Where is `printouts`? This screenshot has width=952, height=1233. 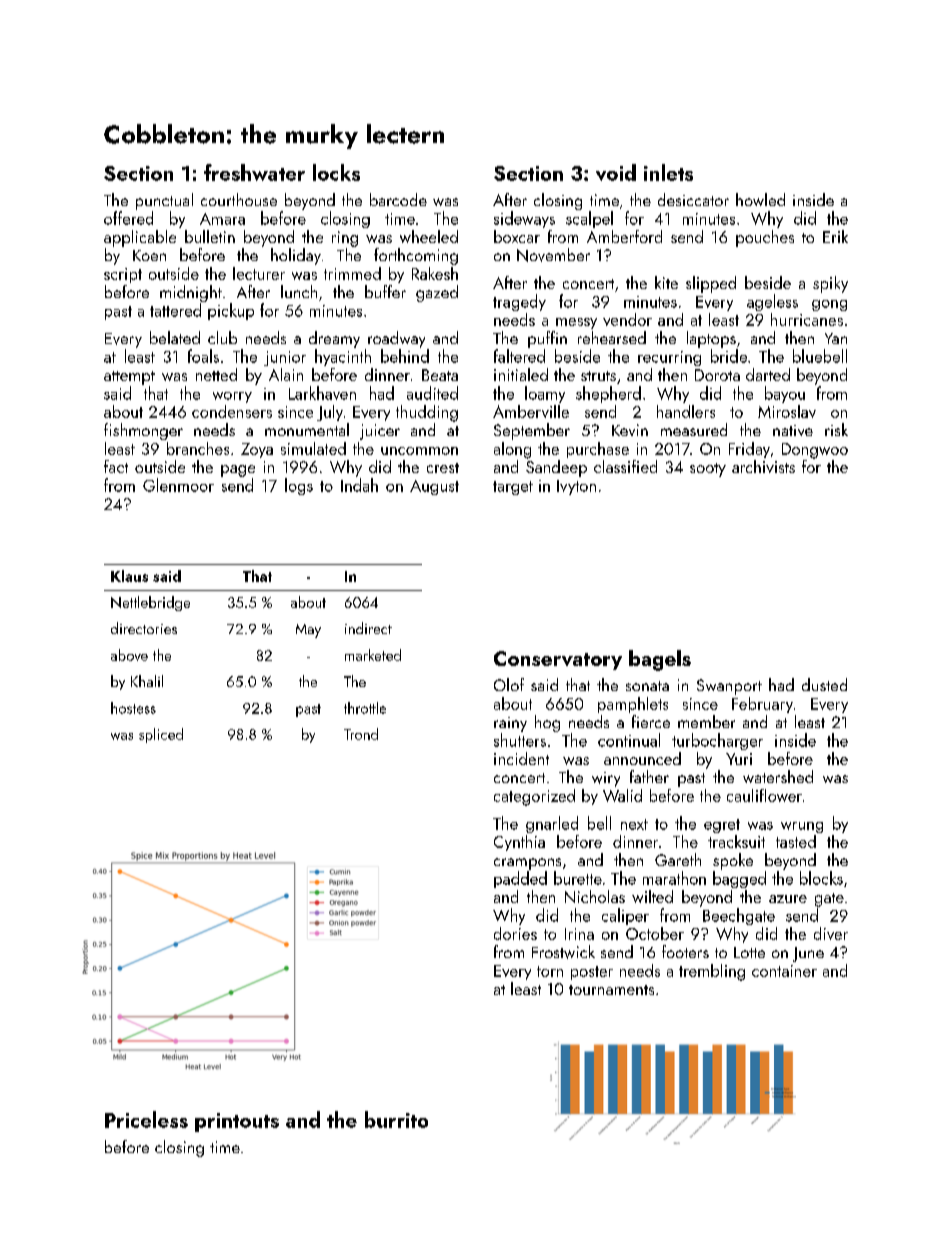
printouts is located at coordinates (237, 1122).
